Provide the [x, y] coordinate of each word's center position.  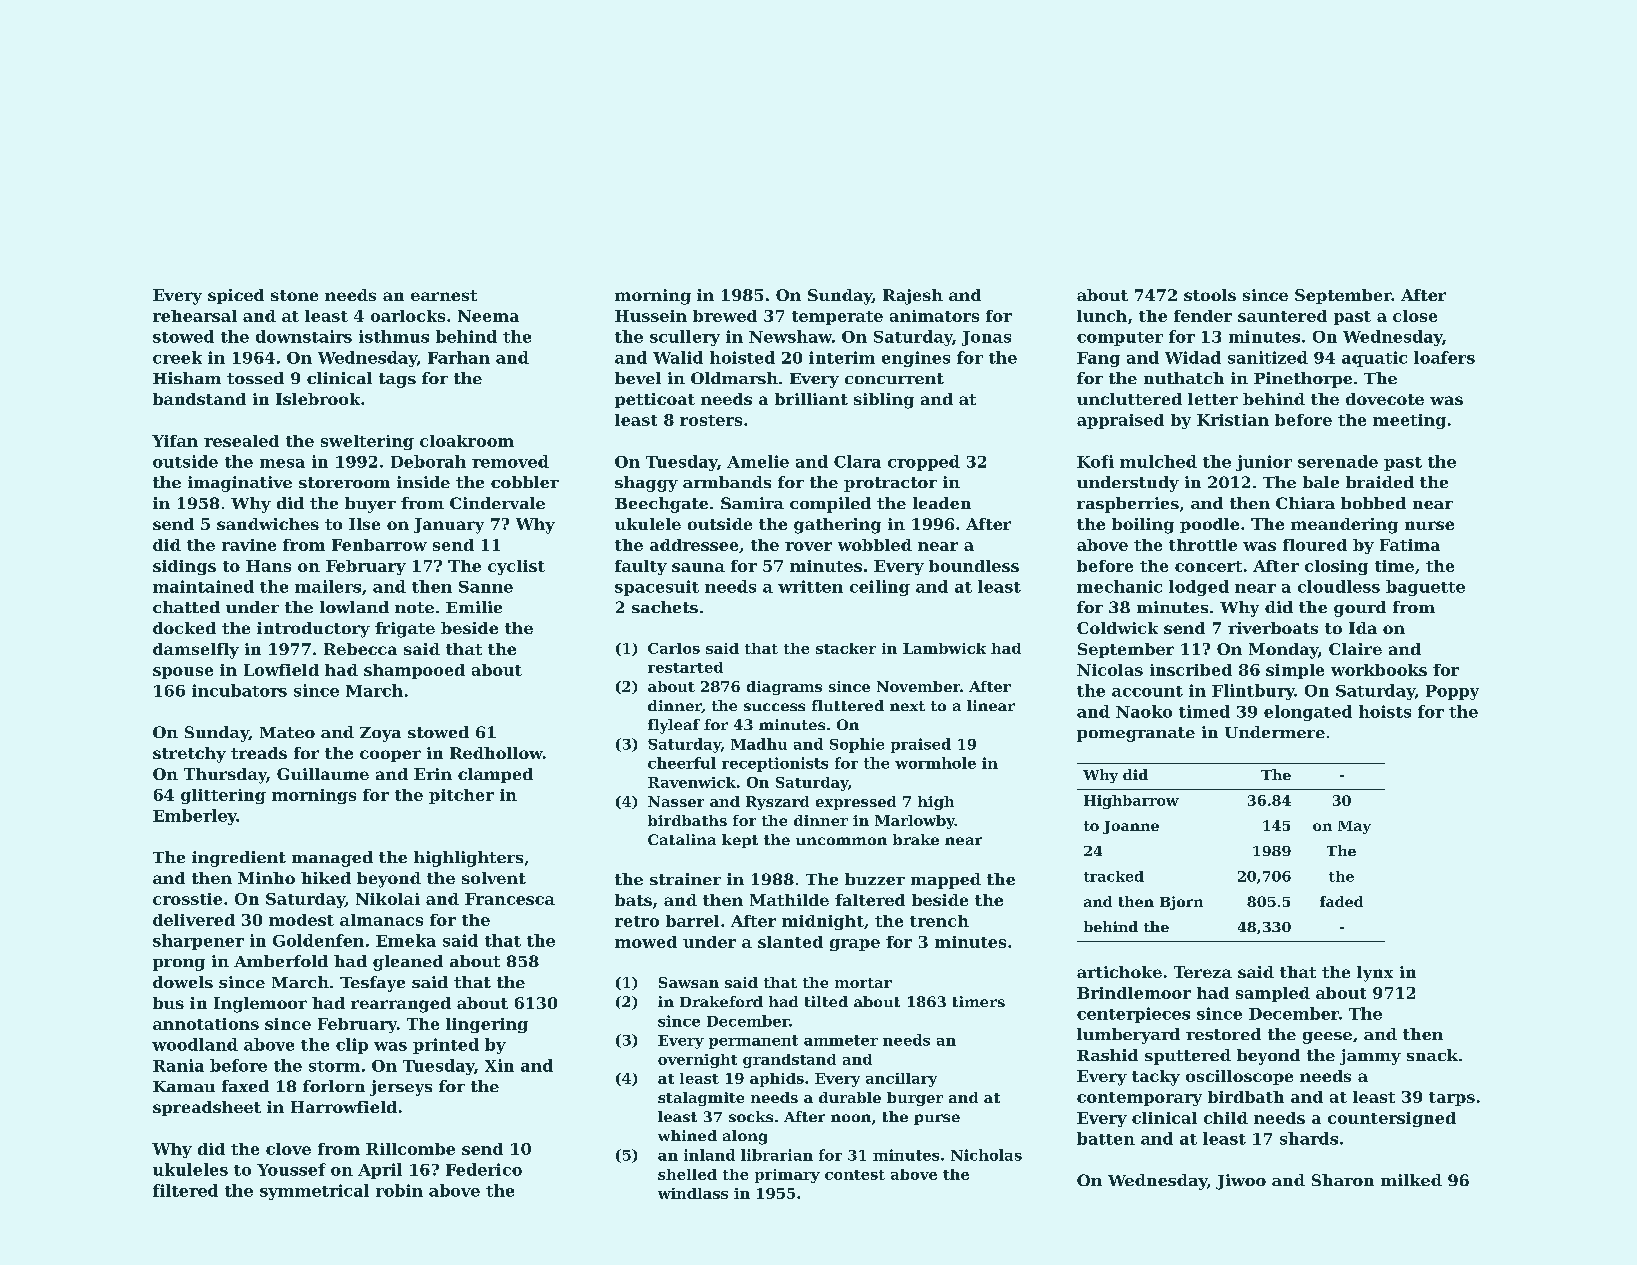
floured [1315, 545]
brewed [725, 316]
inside [423, 482]
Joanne [1131, 827]
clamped [495, 775]
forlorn [334, 1086]
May [1354, 827]
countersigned [1392, 1119]
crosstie [187, 899]
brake [916, 839]
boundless [974, 566]
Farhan [459, 357]
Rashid [1107, 1055]
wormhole [935, 763]
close [1415, 316]
